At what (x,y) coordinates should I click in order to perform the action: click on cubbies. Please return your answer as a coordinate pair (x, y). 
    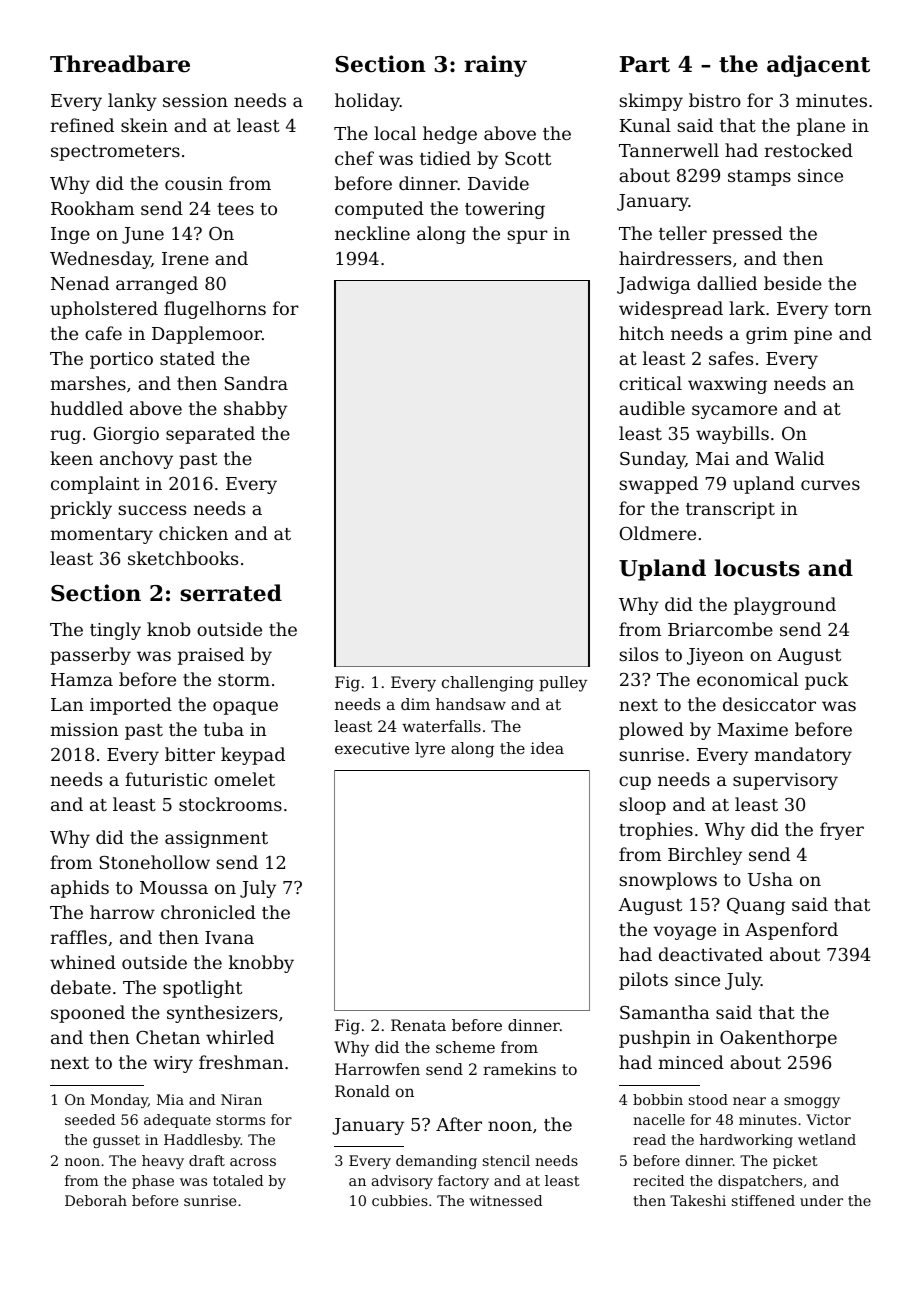
    Looking at the image, I should click on (400, 1200).
